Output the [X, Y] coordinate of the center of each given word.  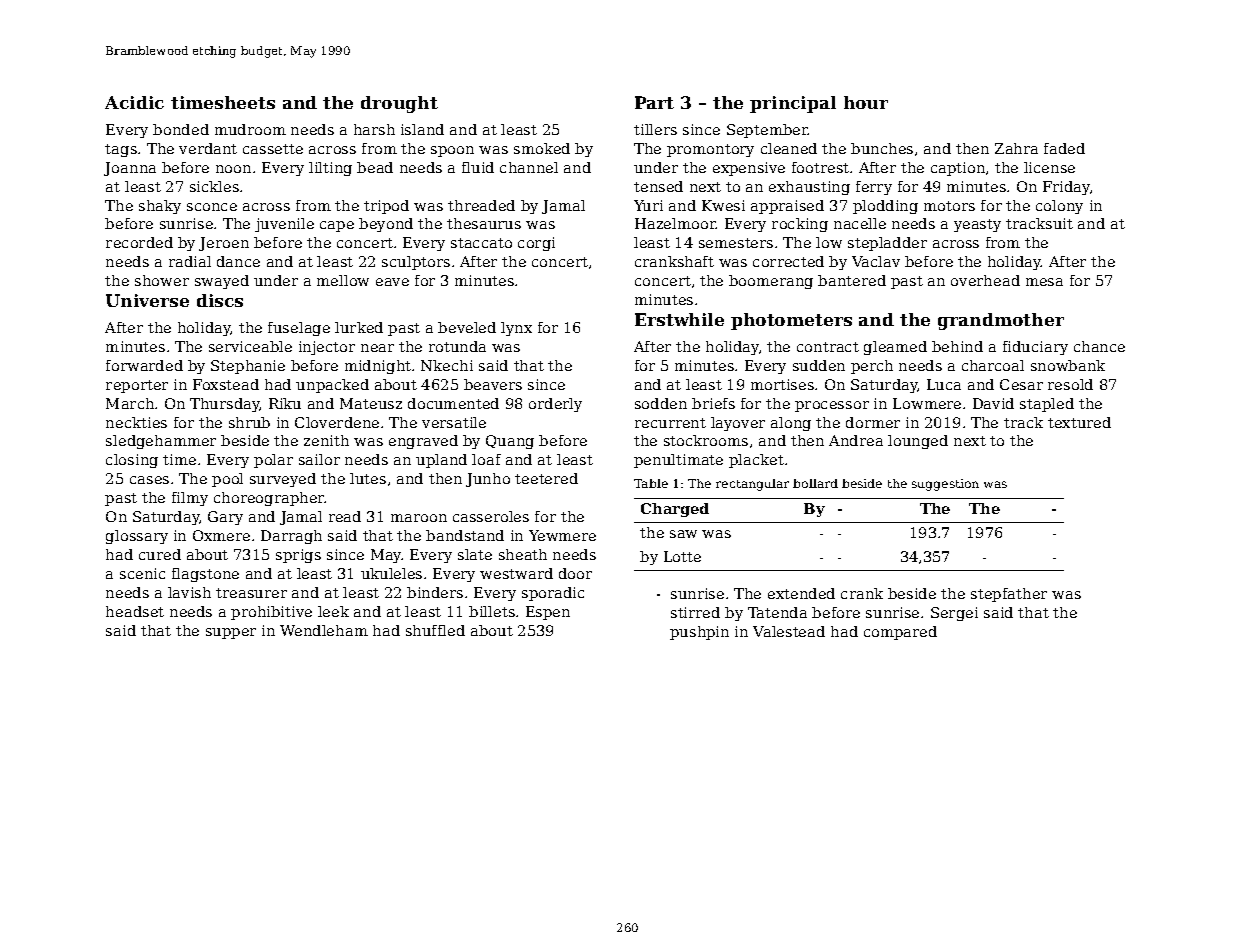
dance [238, 261]
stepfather [1009, 595]
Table [651, 483]
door [575, 573]
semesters [736, 243]
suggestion [945, 485]
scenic [142, 573]
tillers [655, 129]
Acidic [134, 102]
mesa [1044, 282]
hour [866, 102]
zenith [326, 440]
